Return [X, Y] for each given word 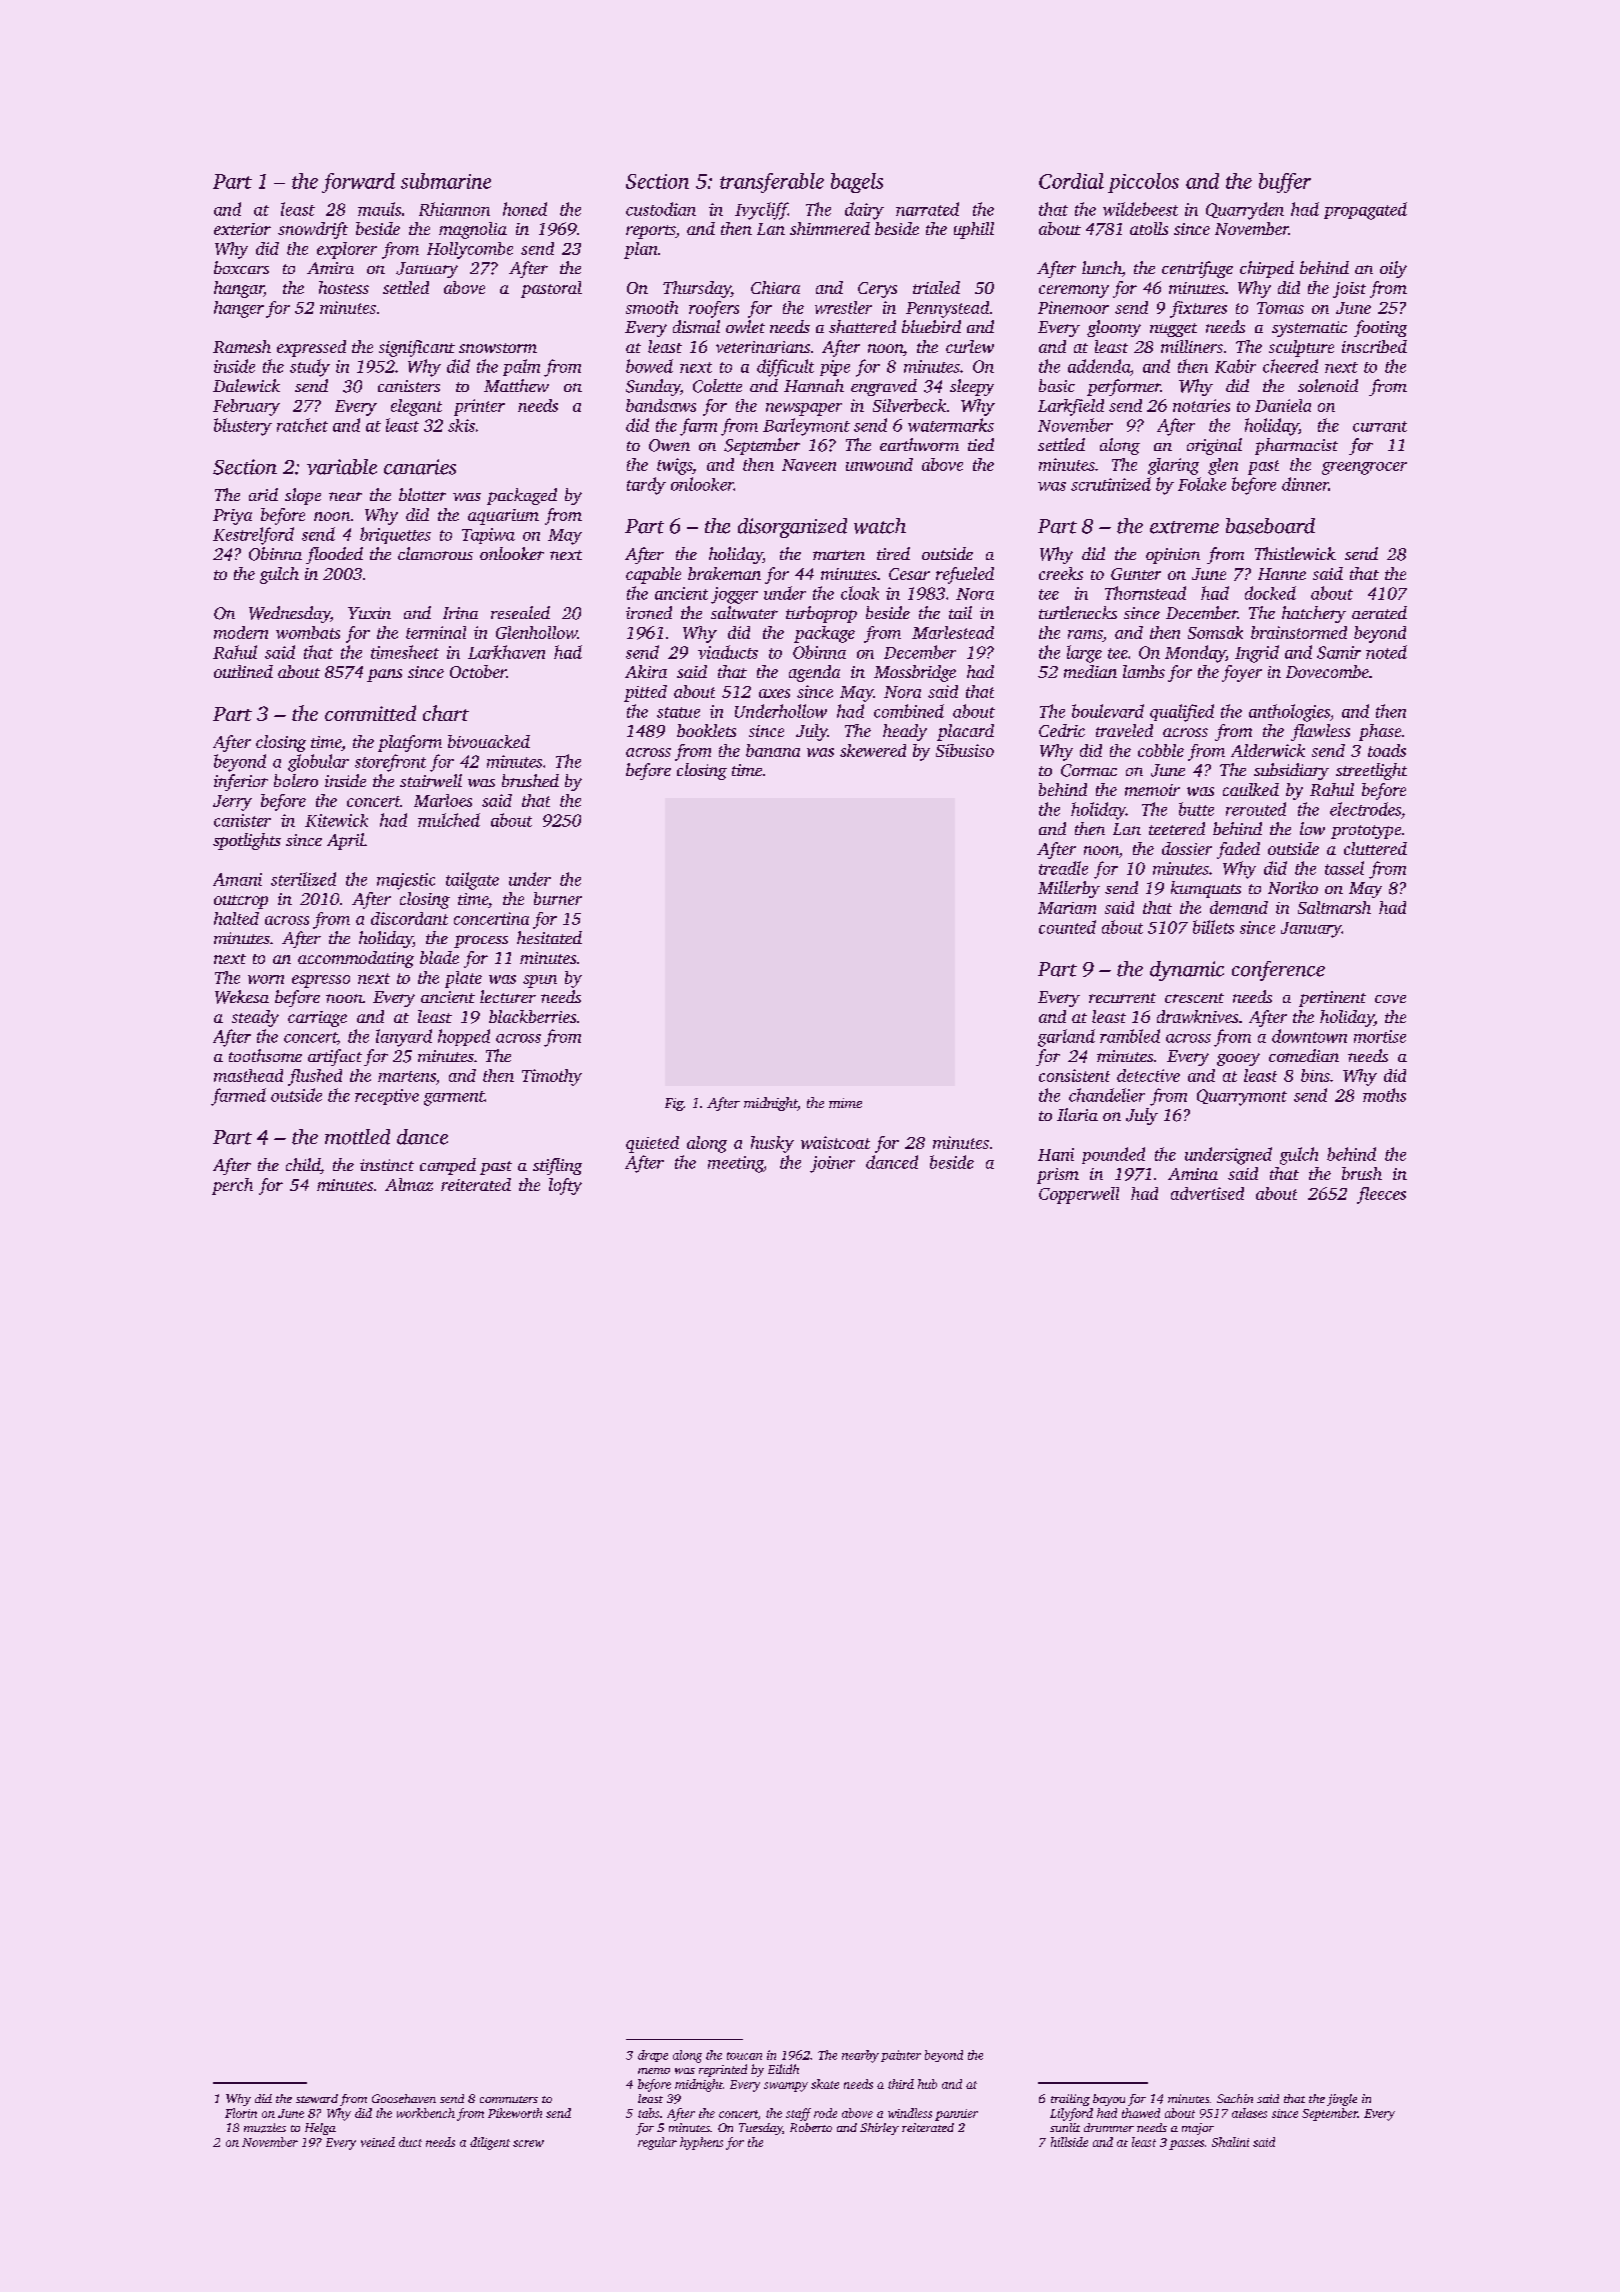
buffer [1285, 183]
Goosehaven [404, 2098]
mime [845, 1103]
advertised [1207, 1193]
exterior [242, 229]
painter [901, 2056]
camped [448, 1166]
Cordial [1071, 181]
